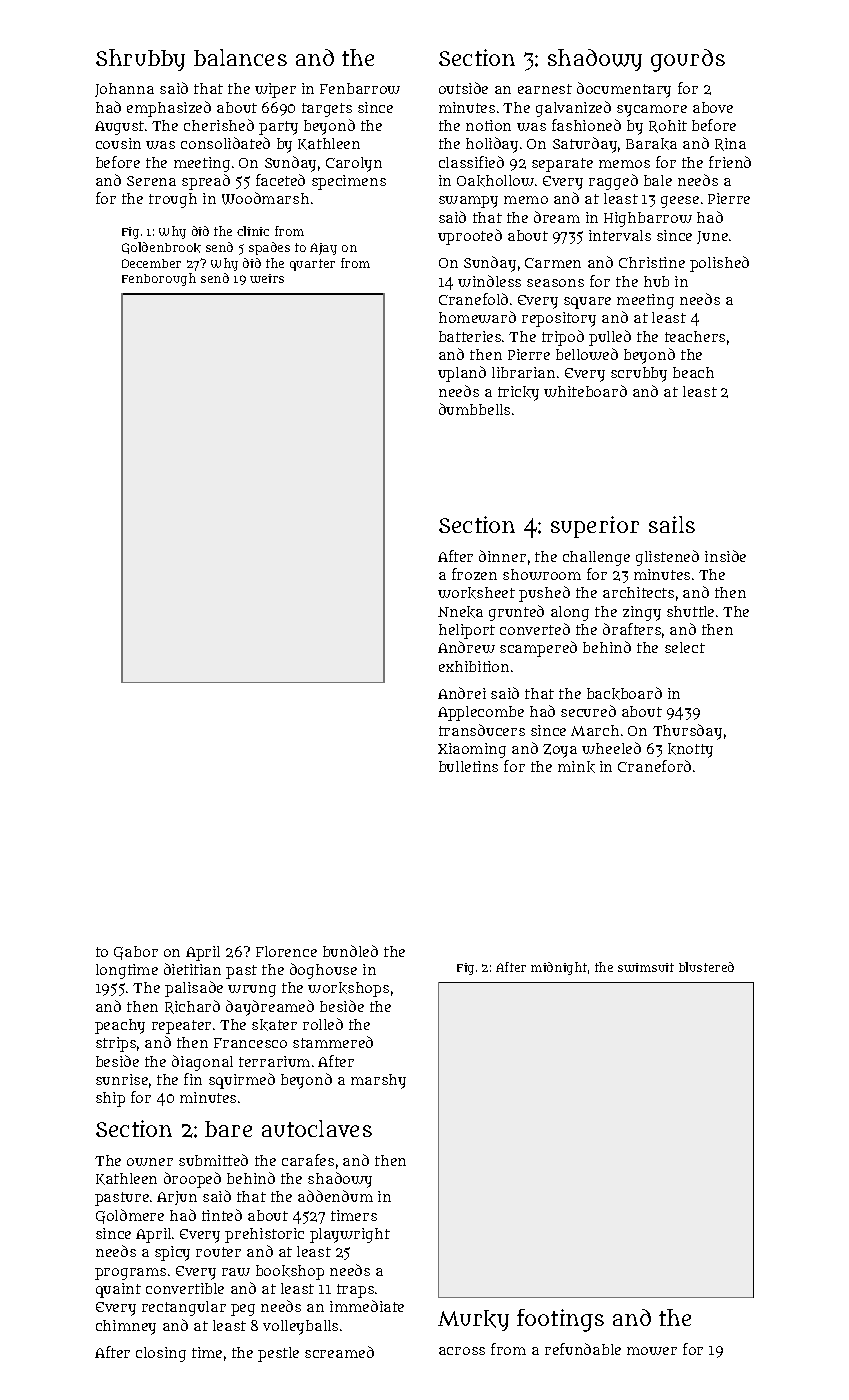  I want to click on outside, so click(463, 88).
